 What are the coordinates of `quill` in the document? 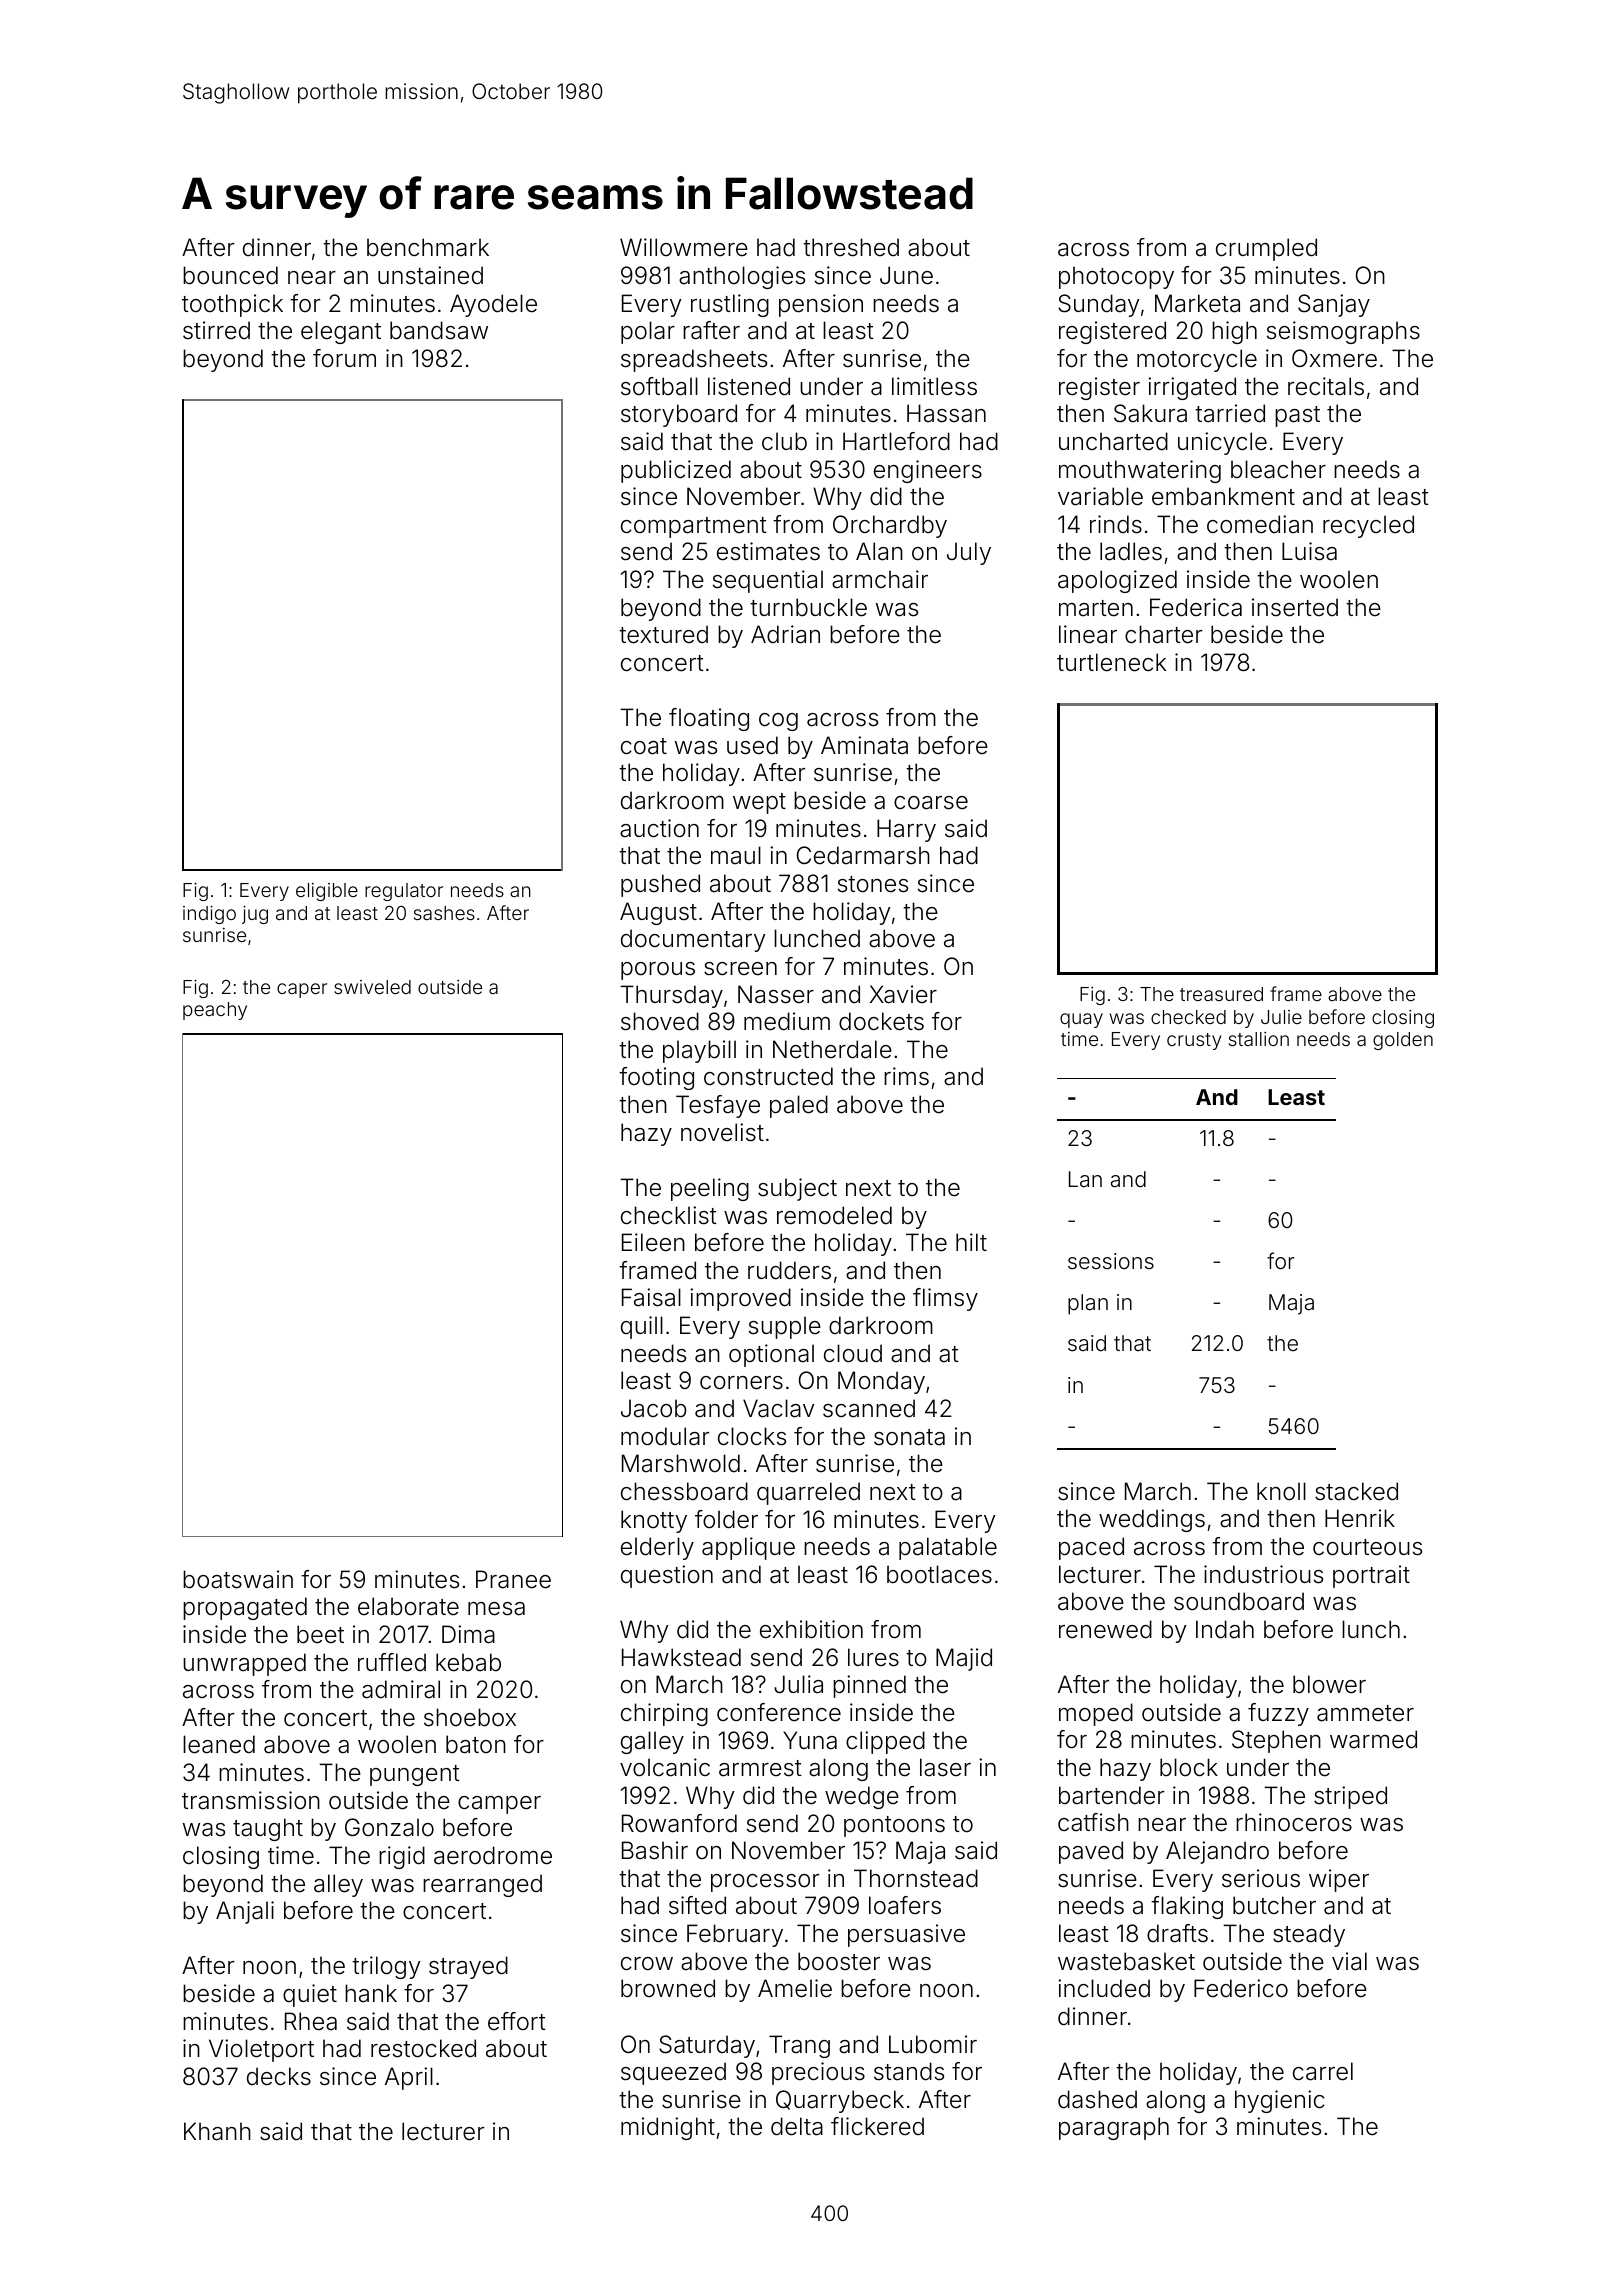 It's located at (642, 1327).
